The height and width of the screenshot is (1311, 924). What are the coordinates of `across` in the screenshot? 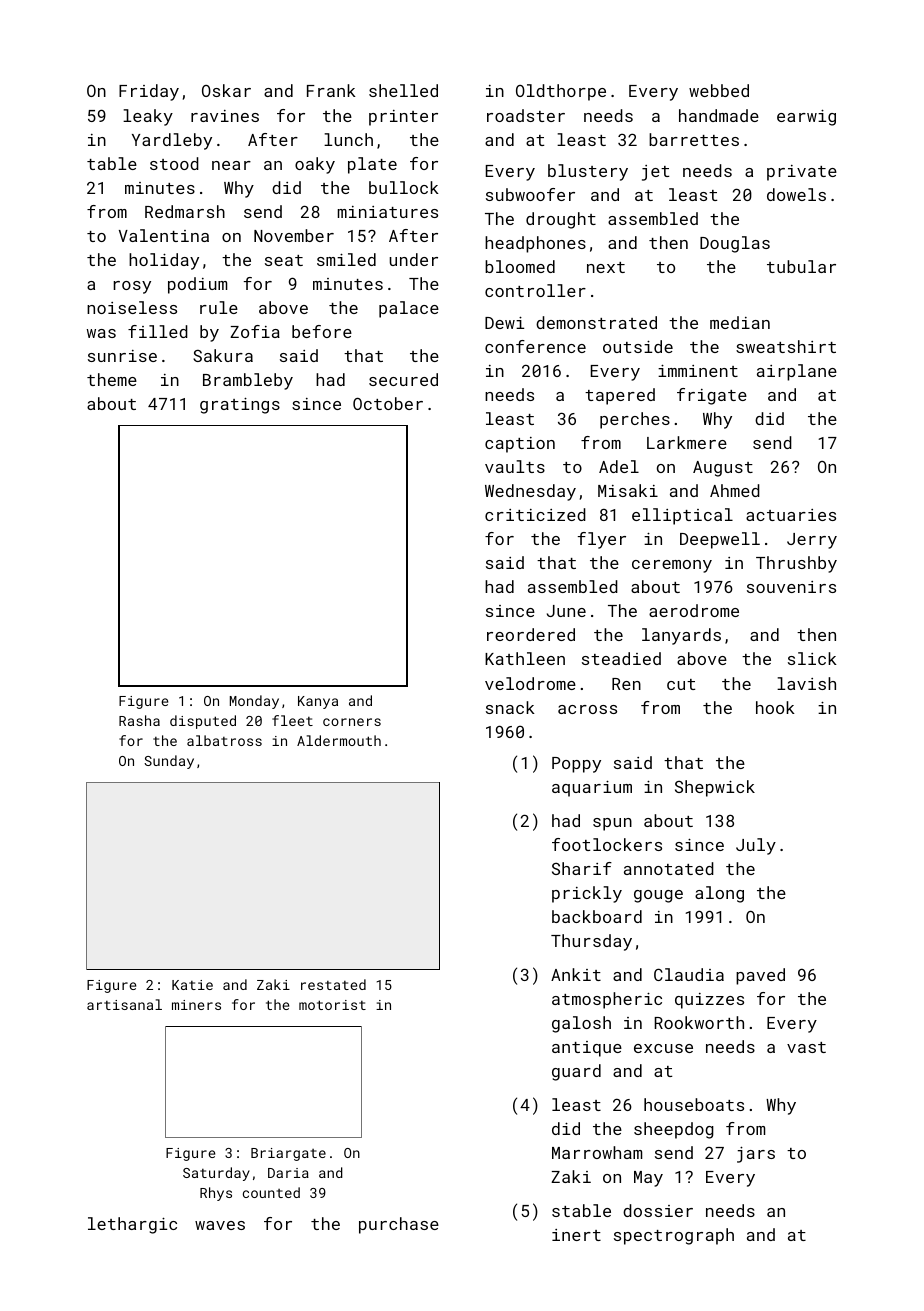 It's located at (587, 709).
